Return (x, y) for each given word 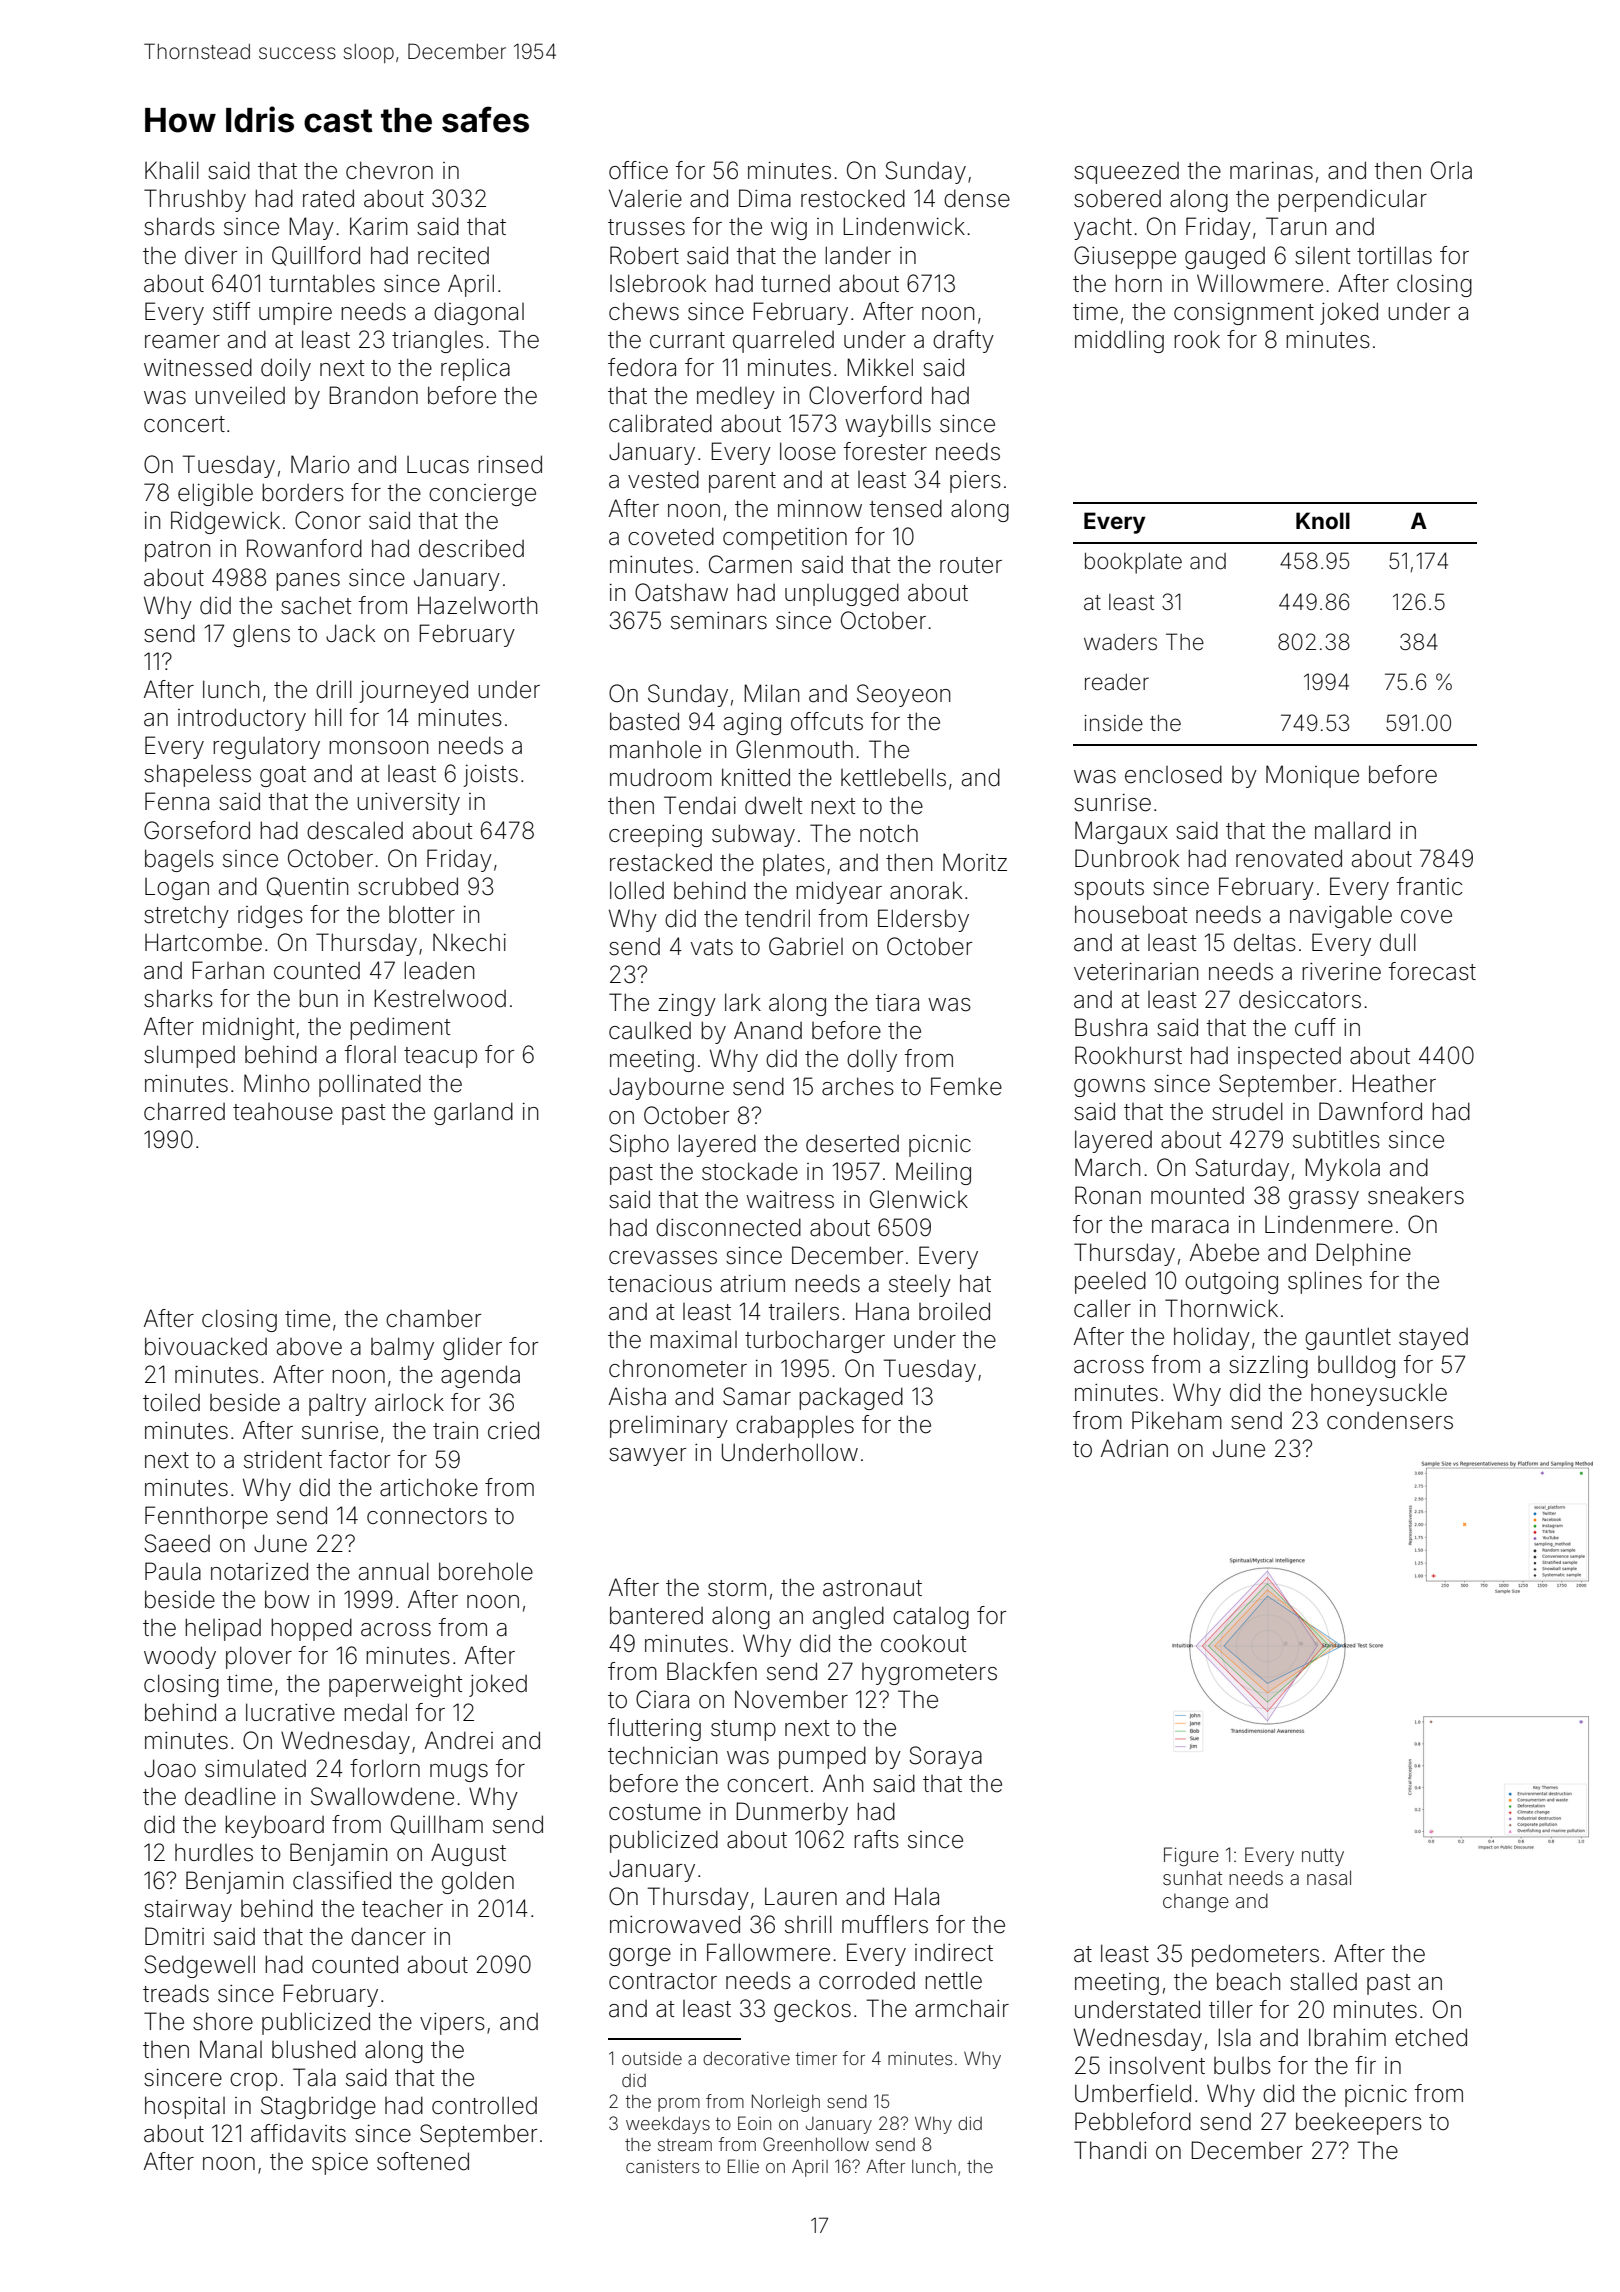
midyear (839, 892)
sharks (178, 998)
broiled (954, 1311)
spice (340, 2164)
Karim (379, 226)
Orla (1451, 170)
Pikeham (1177, 1420)
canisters (662, 2166)
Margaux (1121, 832)
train (455, 1431)
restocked (853, 198)
